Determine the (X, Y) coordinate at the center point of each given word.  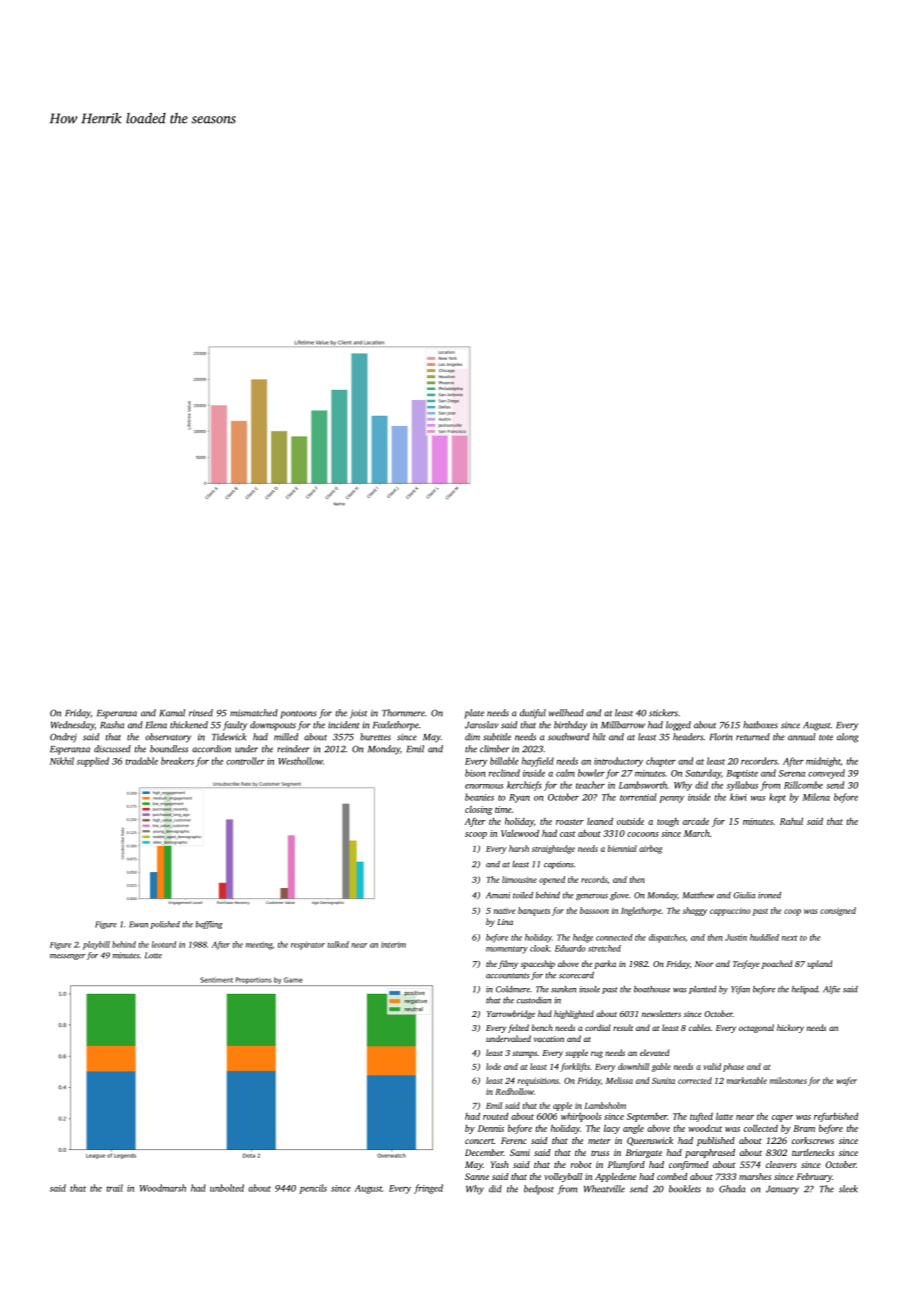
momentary (507, 950)
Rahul (791, 821)
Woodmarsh (163, 1188)
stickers (663, 713)
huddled (764, 937)
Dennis (491, 1128)
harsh (519, 848)
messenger (68, 957)
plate (474, 714)
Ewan (138, 924)
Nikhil (62, 761)
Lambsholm (605, 1105)
